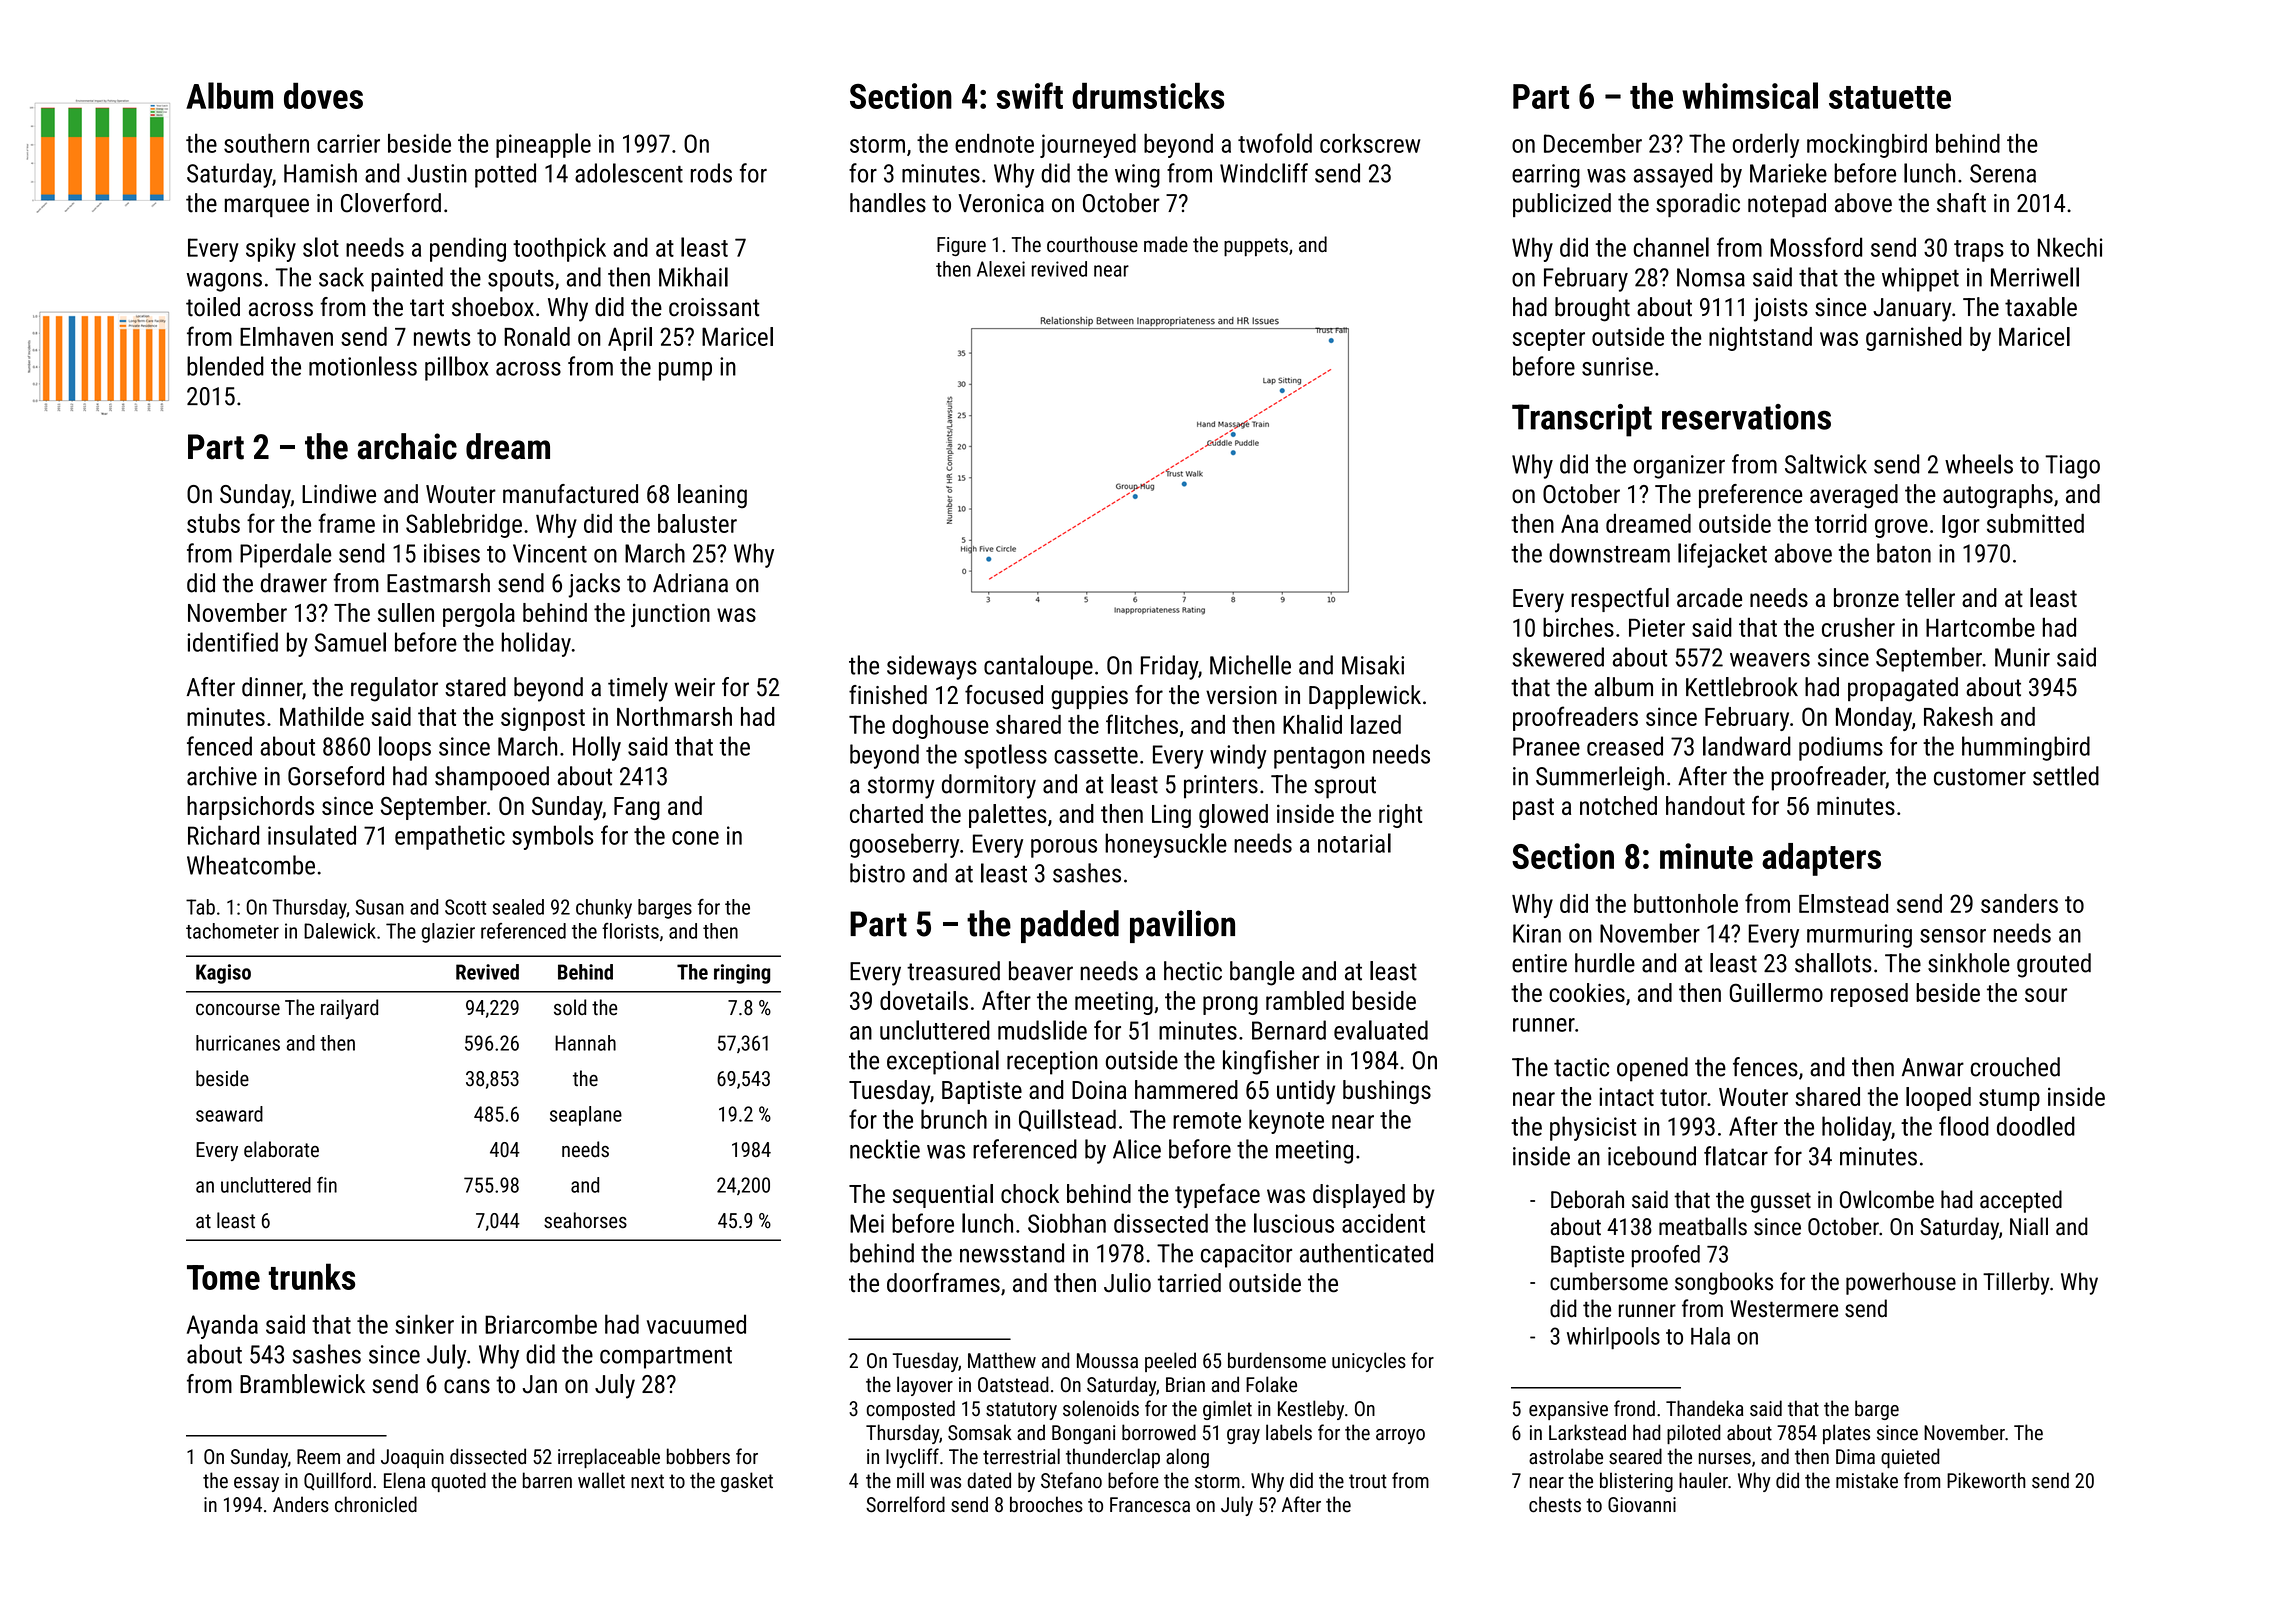 The width and height of the screenshot is (2292, 1620). I want to click on chronicled, so click(376, 1504).
